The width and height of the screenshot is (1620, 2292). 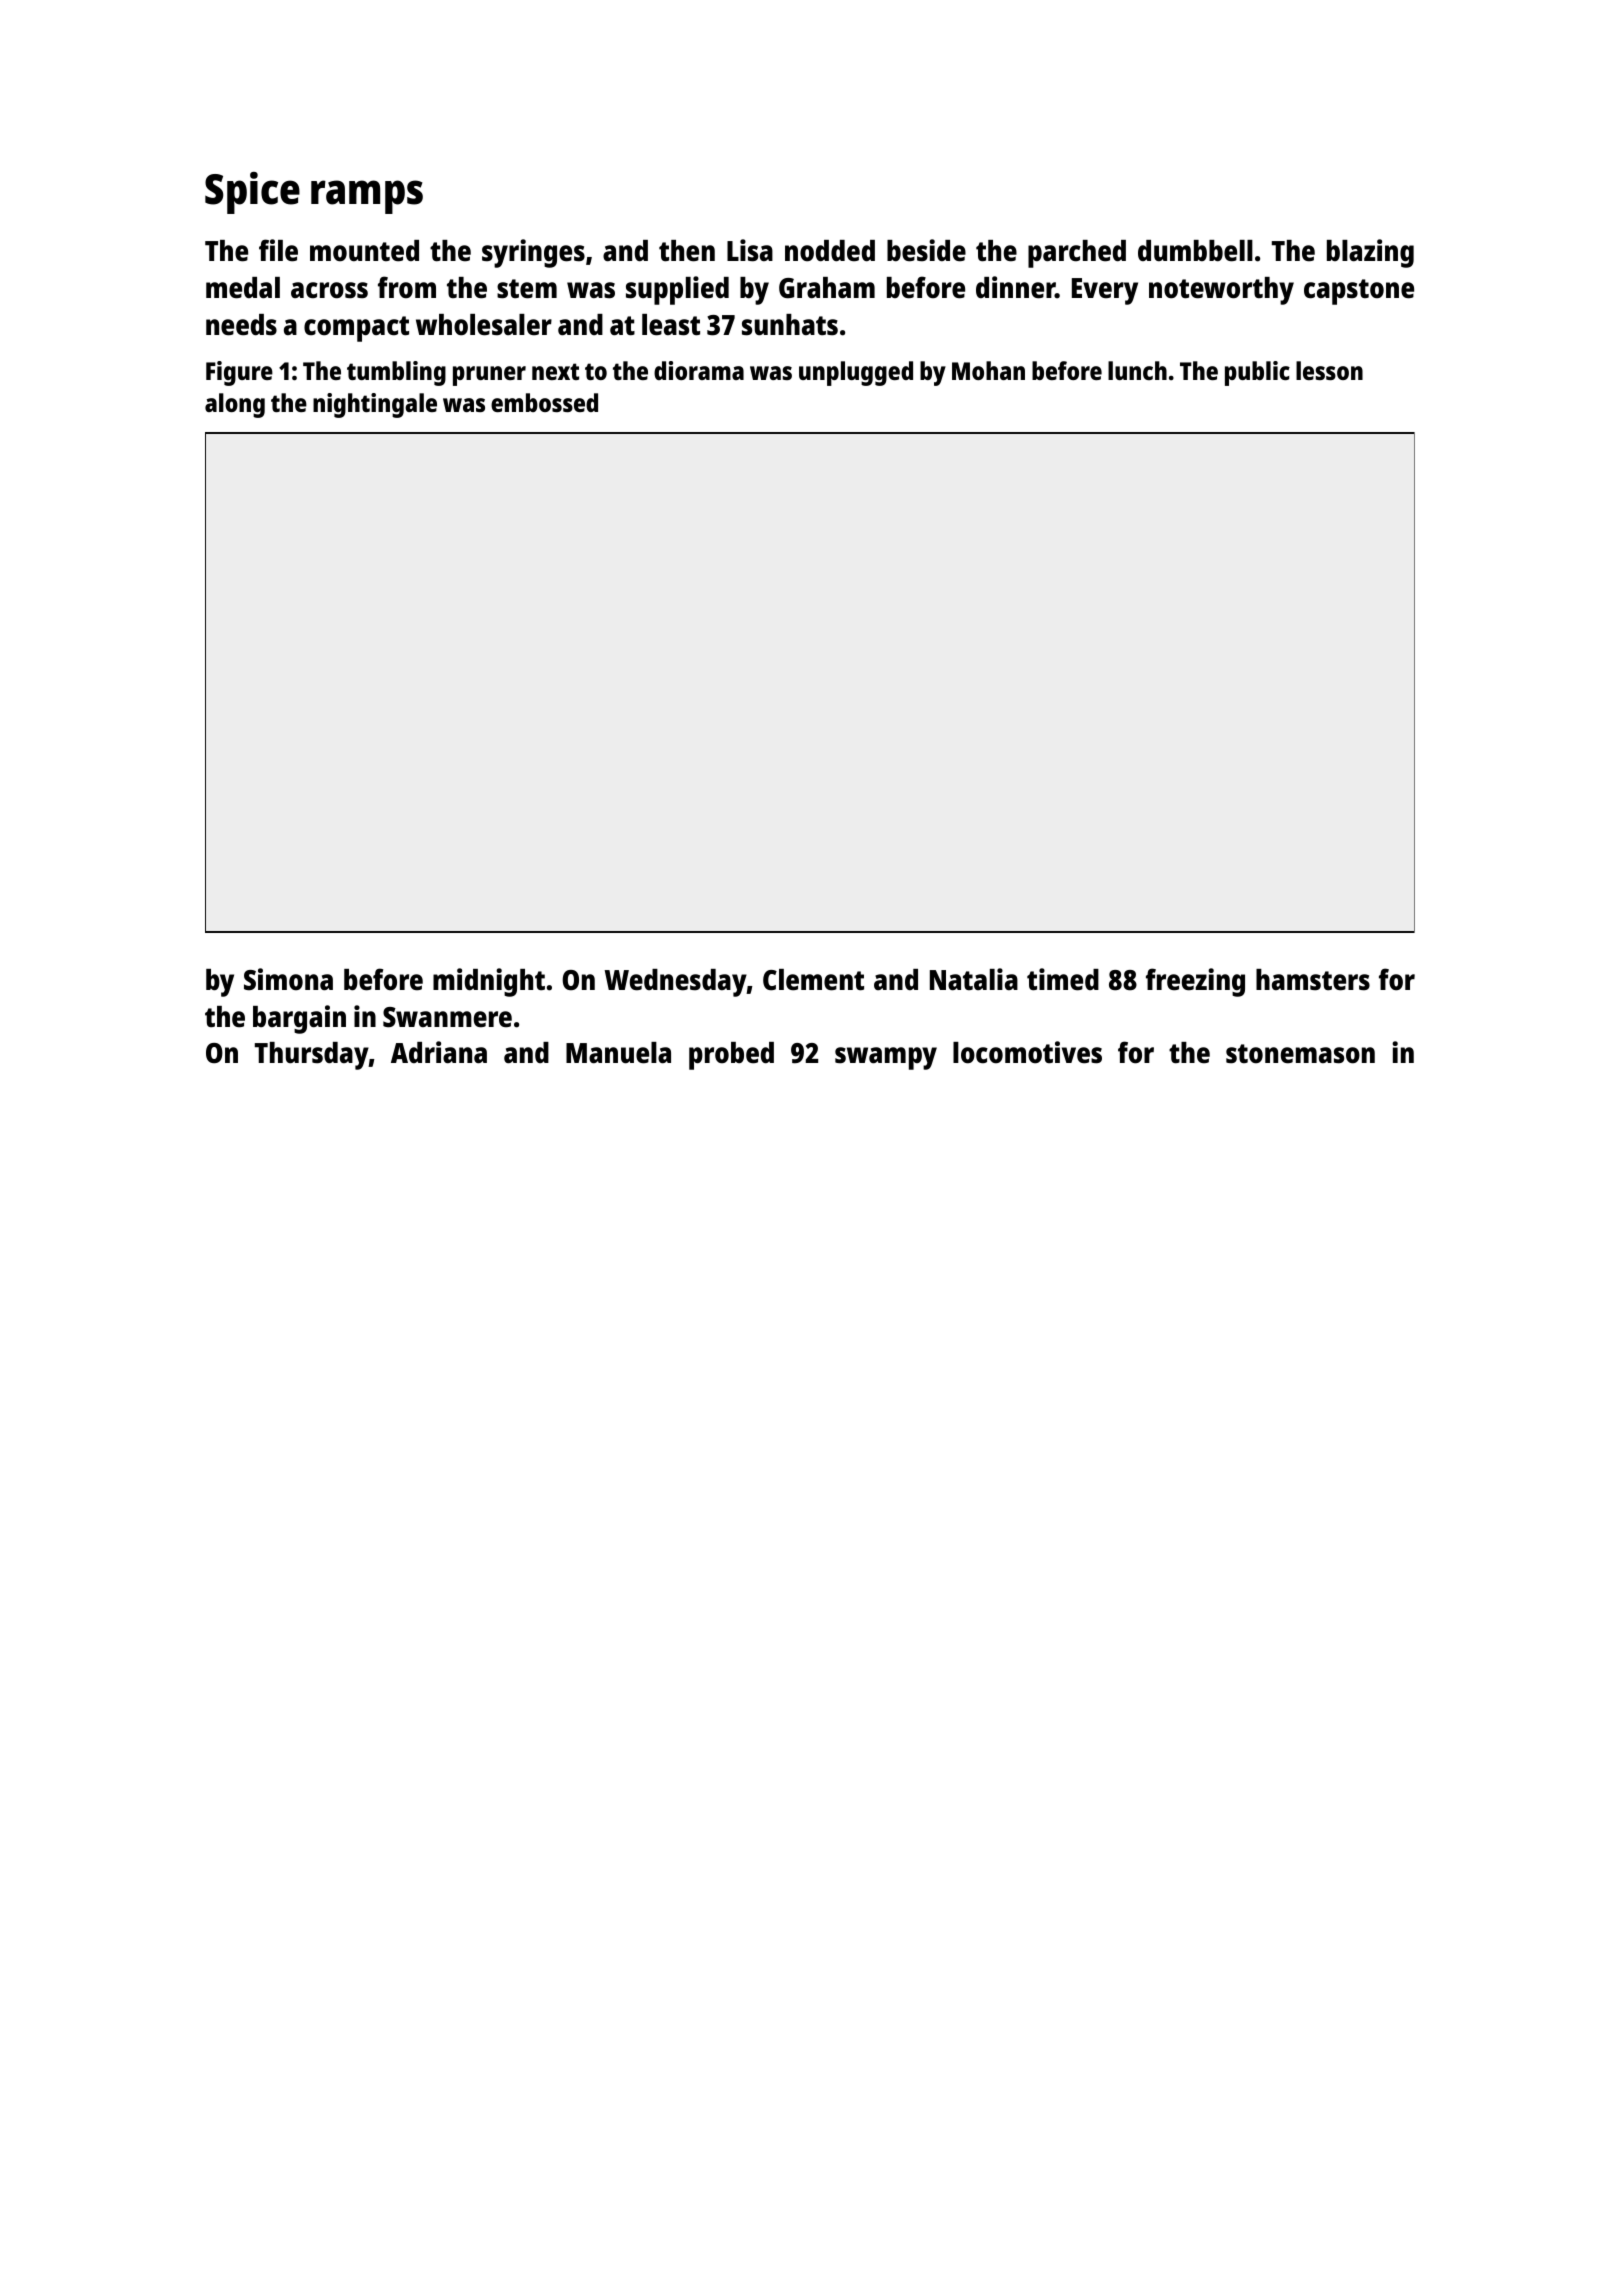 What do you see at coordinates (676, 983) in the screenshot?
I see `Wednesday` at bounding box center [676, 983].
